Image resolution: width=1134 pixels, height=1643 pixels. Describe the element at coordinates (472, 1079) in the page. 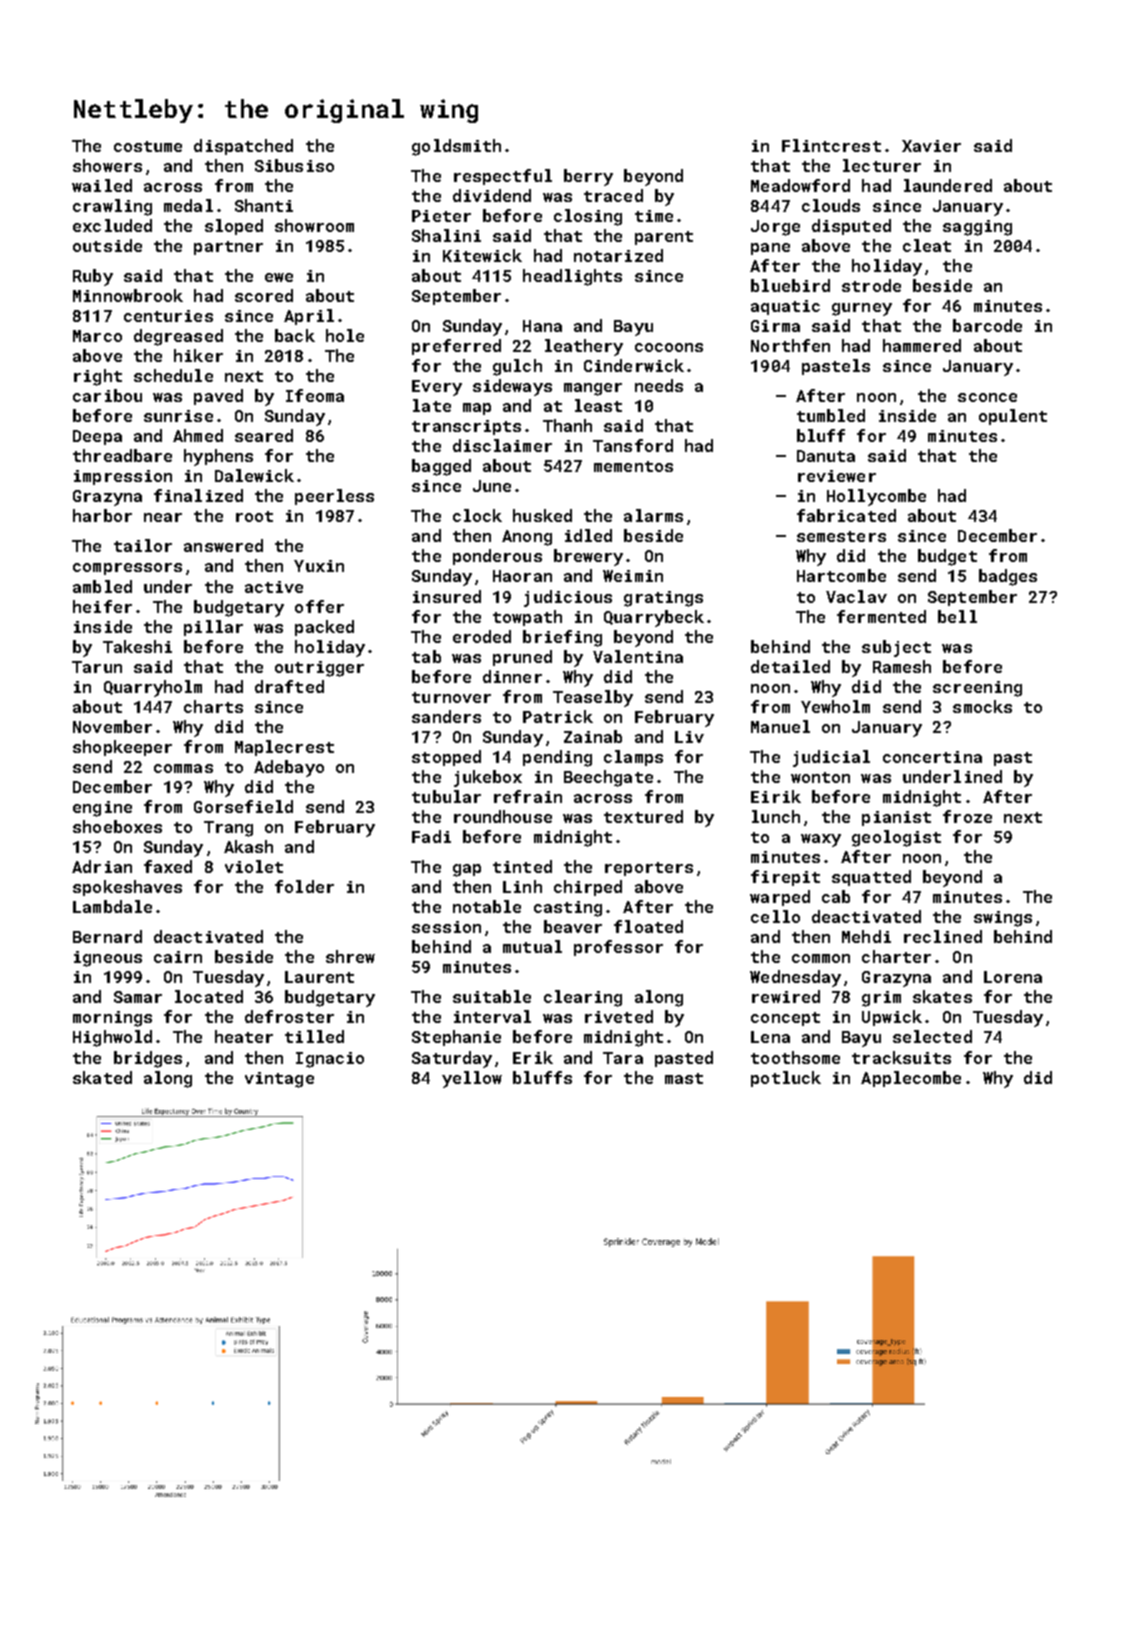

I see `yellow` at that location.
